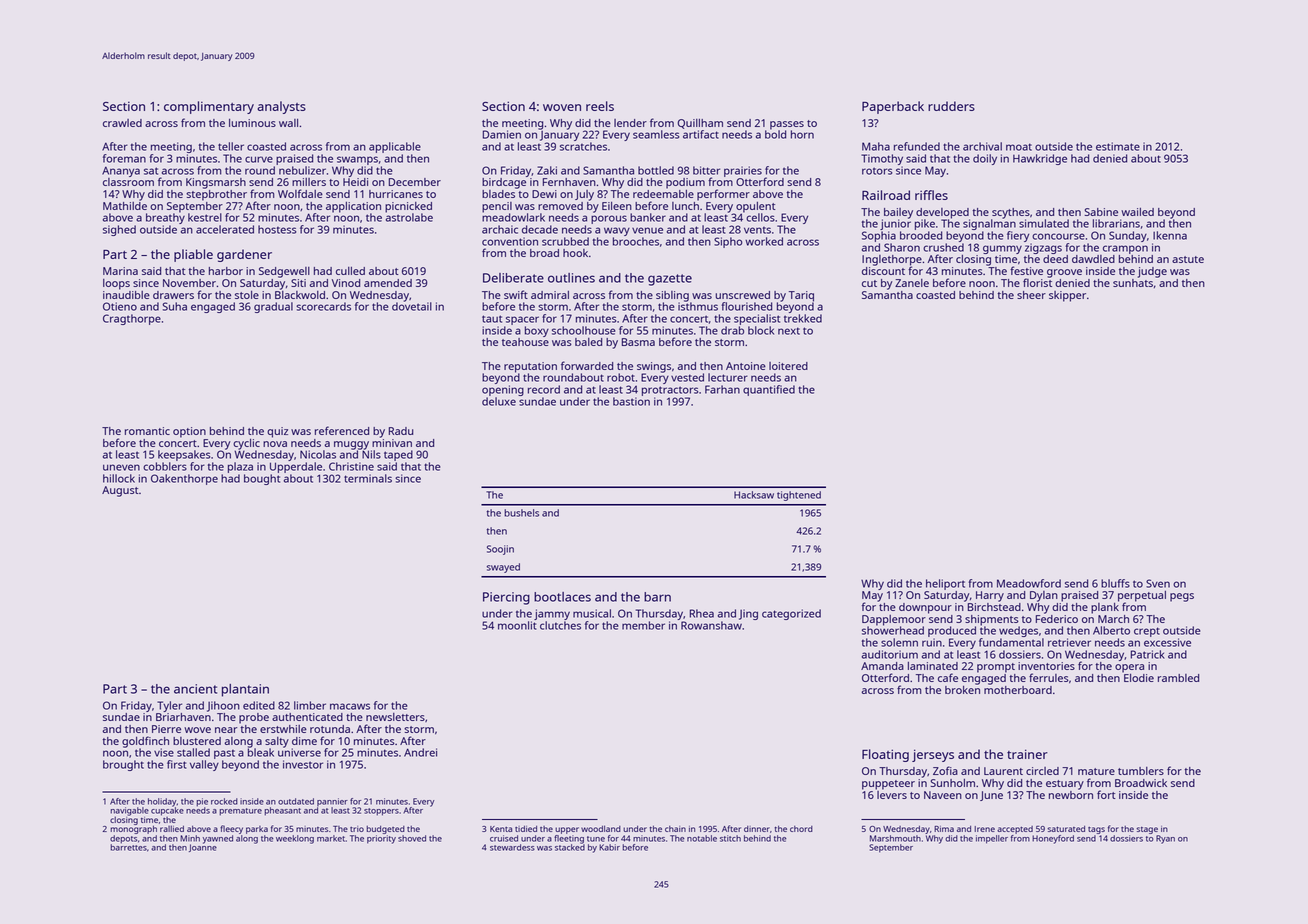  I want to click on Tyler, so click(169, 706).
